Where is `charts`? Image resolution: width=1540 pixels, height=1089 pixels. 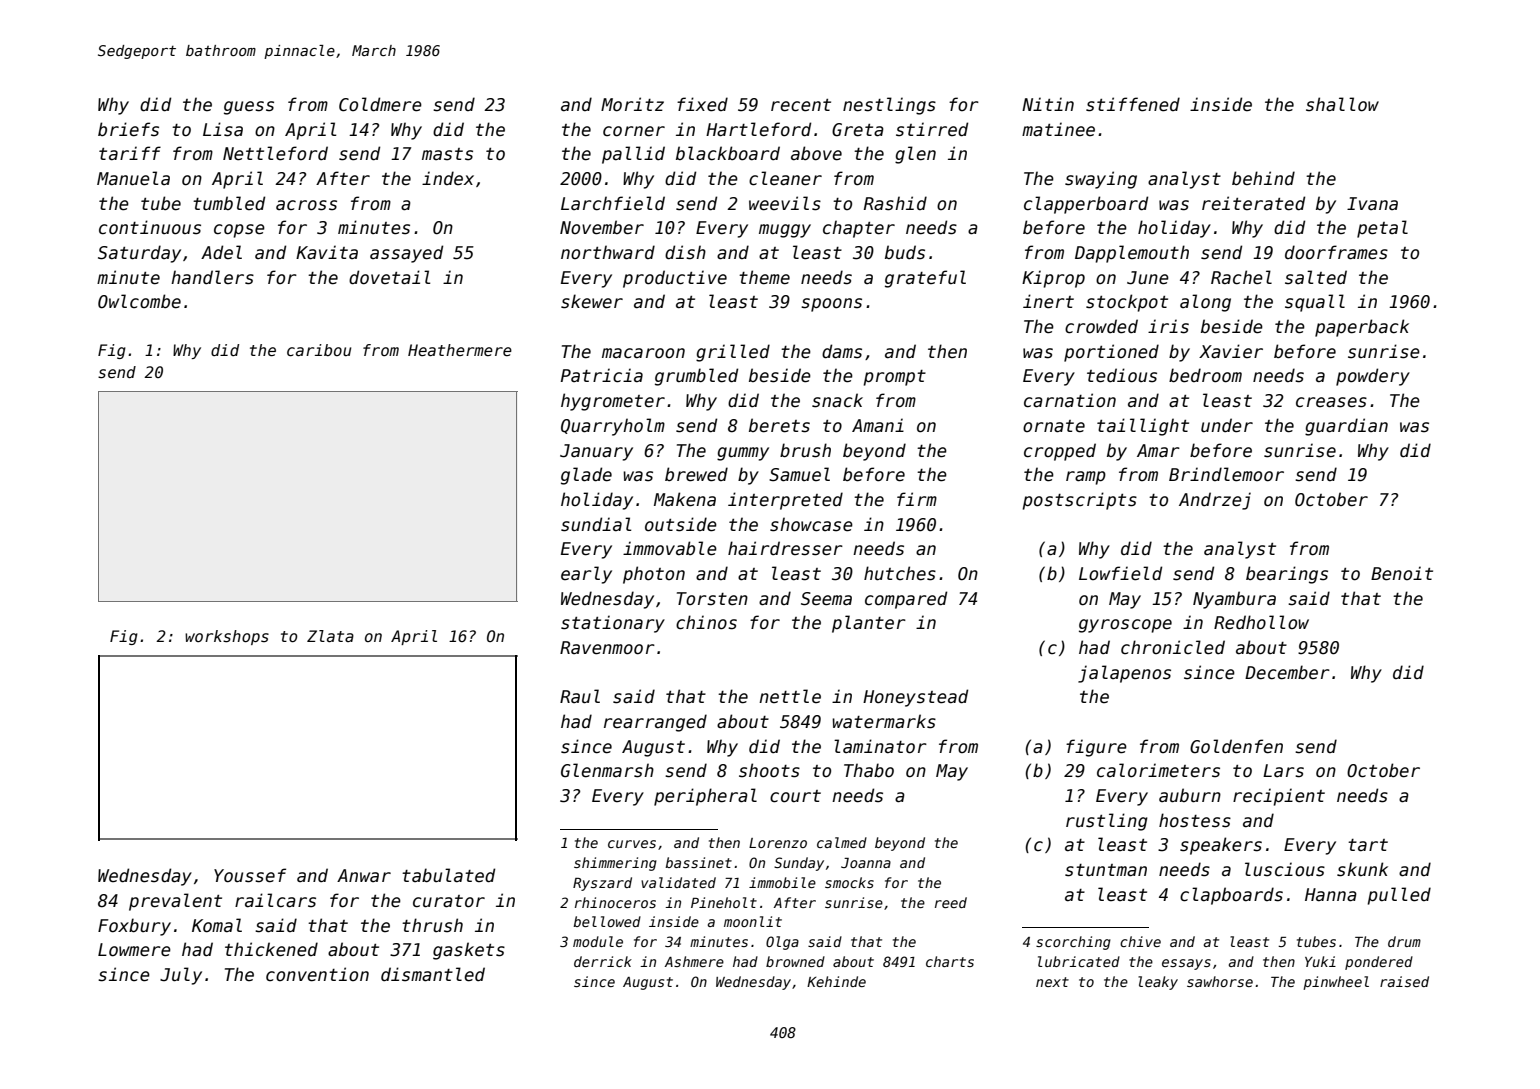 charts is located at coordinates (950, 961).
